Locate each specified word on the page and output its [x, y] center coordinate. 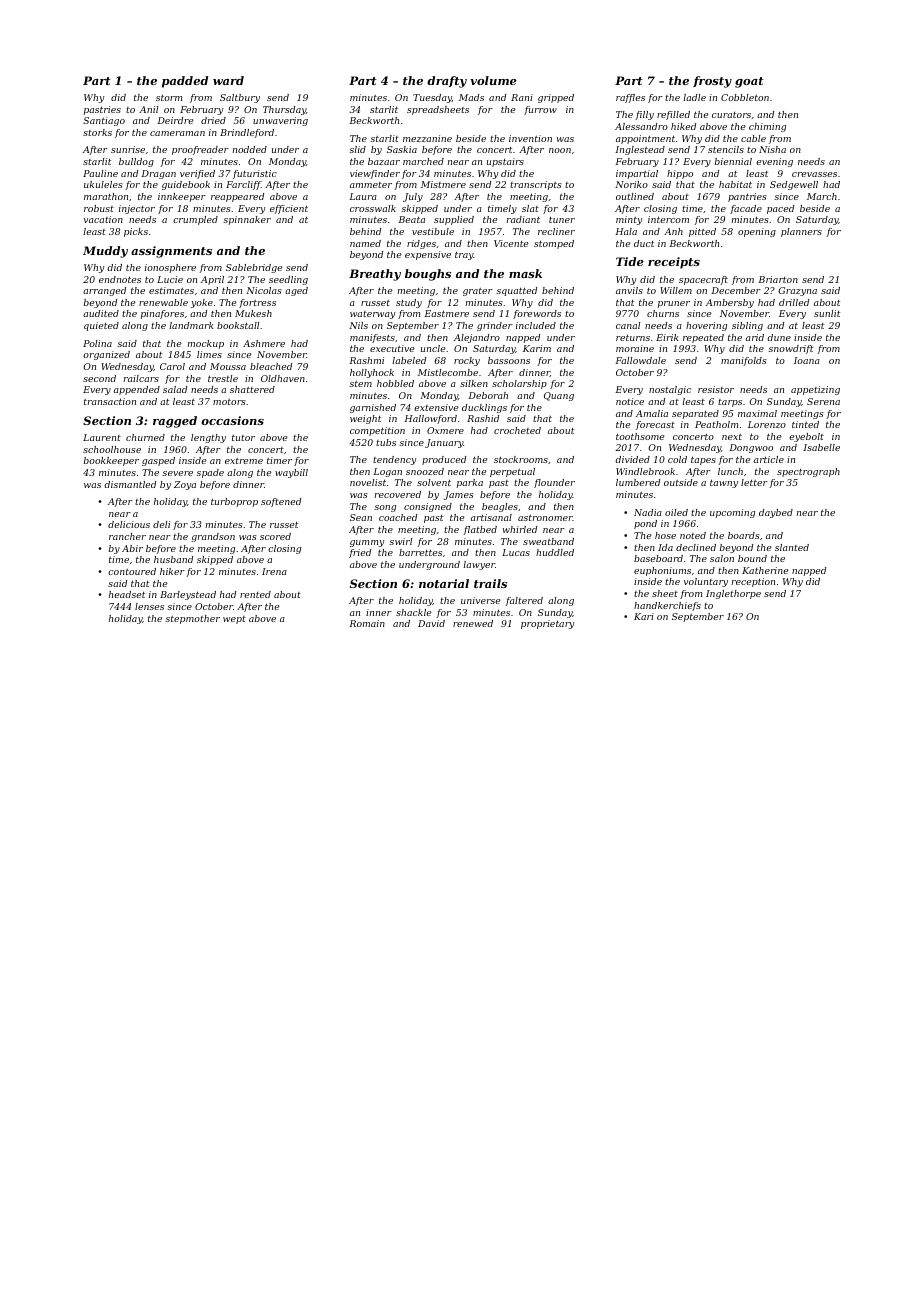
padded [185, 82]
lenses [149, 606]
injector [137, 209]
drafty [447, 82]
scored [275, 536]
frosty [712, 82]
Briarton [778, 279]
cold [677, 459]
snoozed [425, 471]
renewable [163, 302]
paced [780, 209]
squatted [516, 291]
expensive [428, 255]
